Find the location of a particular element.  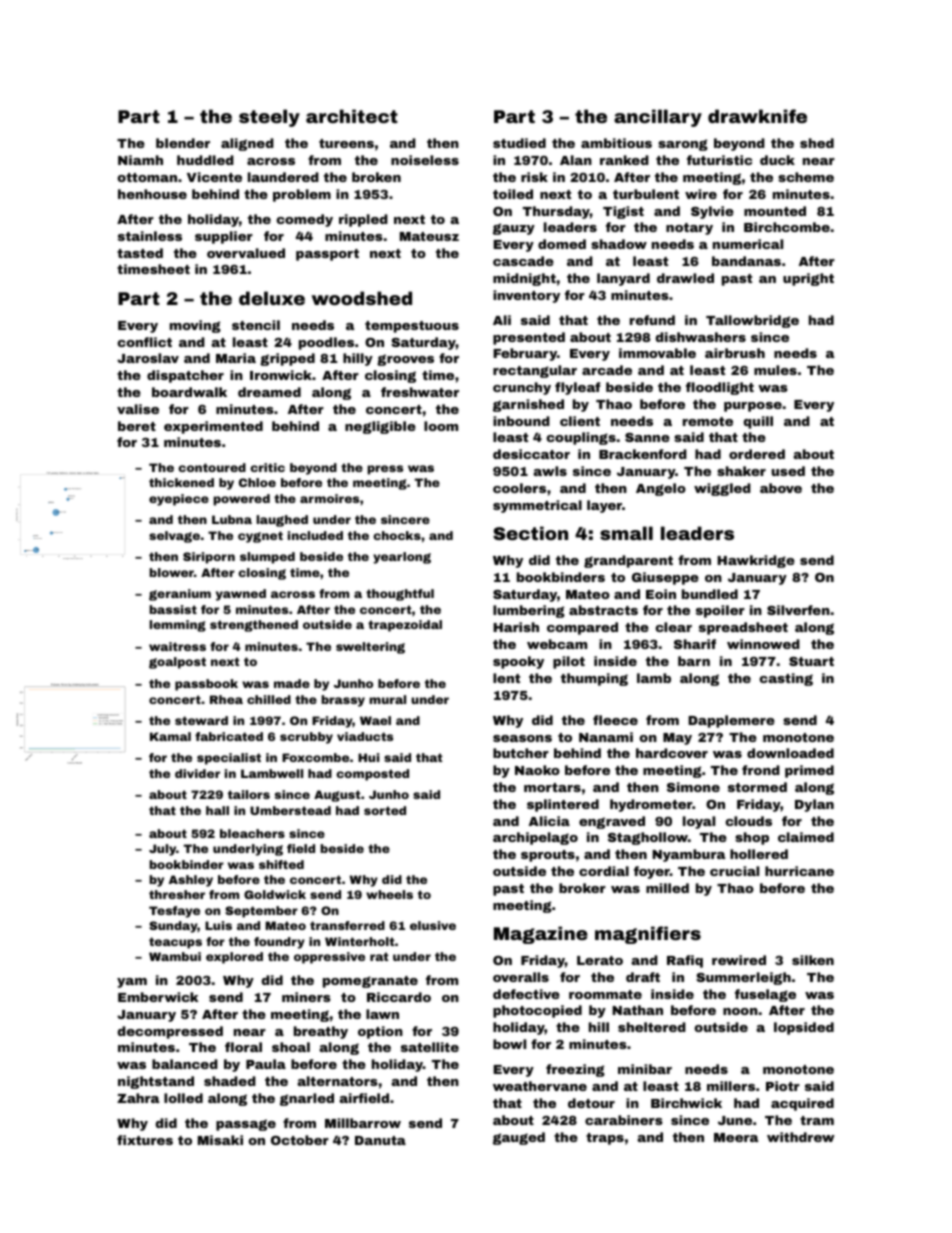

barn is located at coordinates (694, 661).
